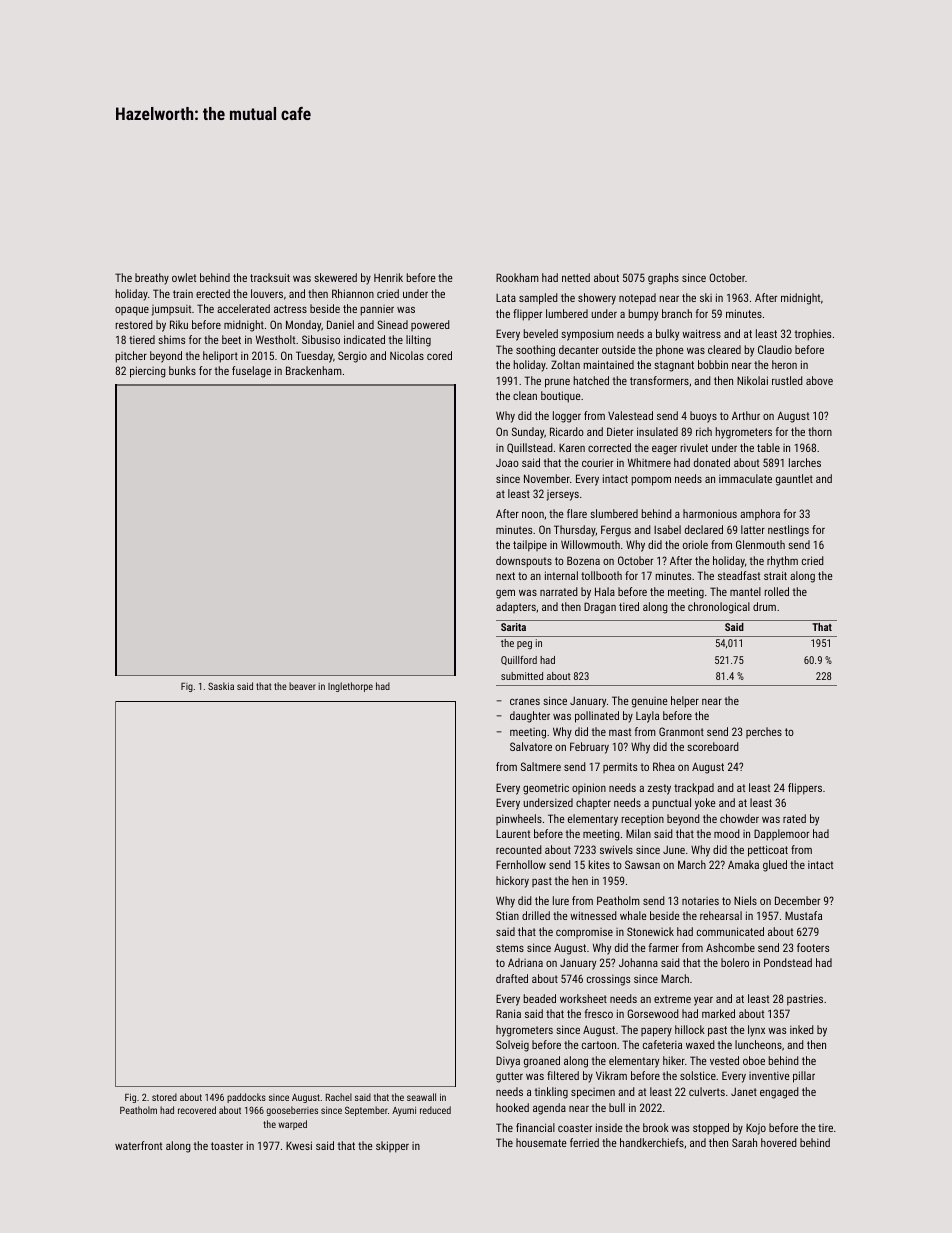 This screenshot has height=1233, width=952. What do you see at coordinates (739, 575) in the screenshot?
I see `steadfast` at bounding box center [739, 575].
